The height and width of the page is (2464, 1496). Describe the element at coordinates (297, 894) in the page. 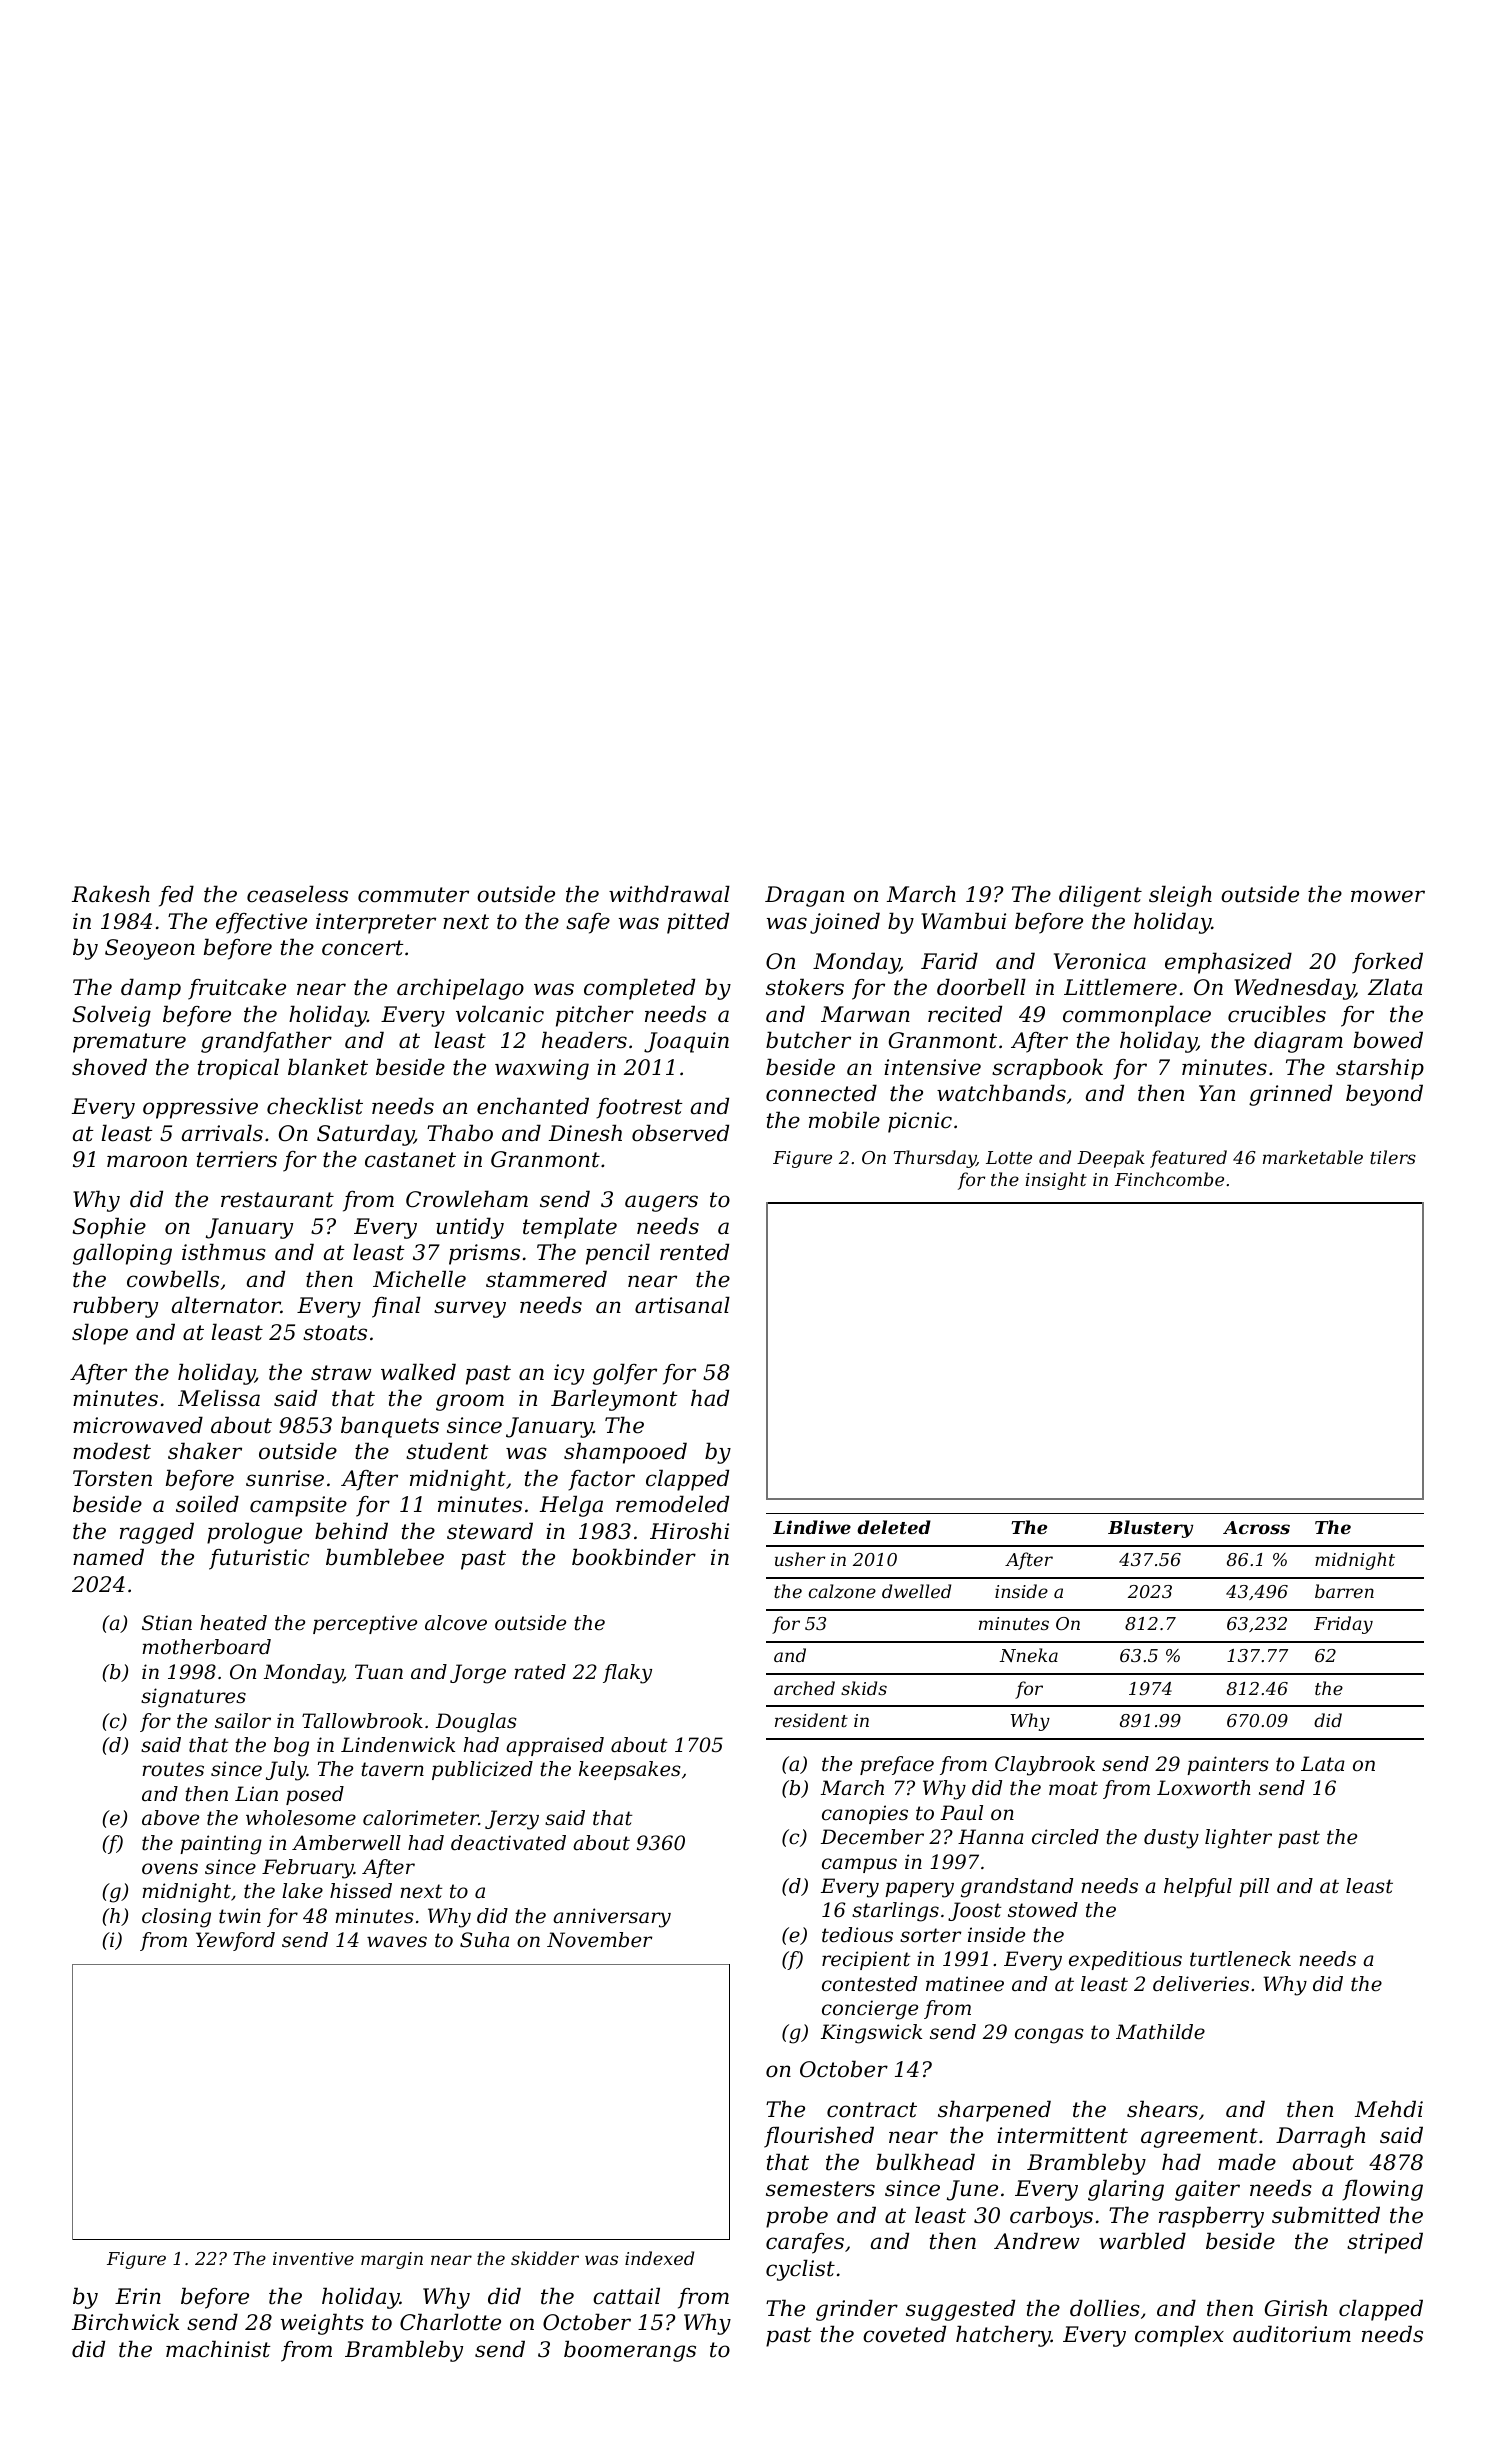

I see `ceaseless` at that location.
